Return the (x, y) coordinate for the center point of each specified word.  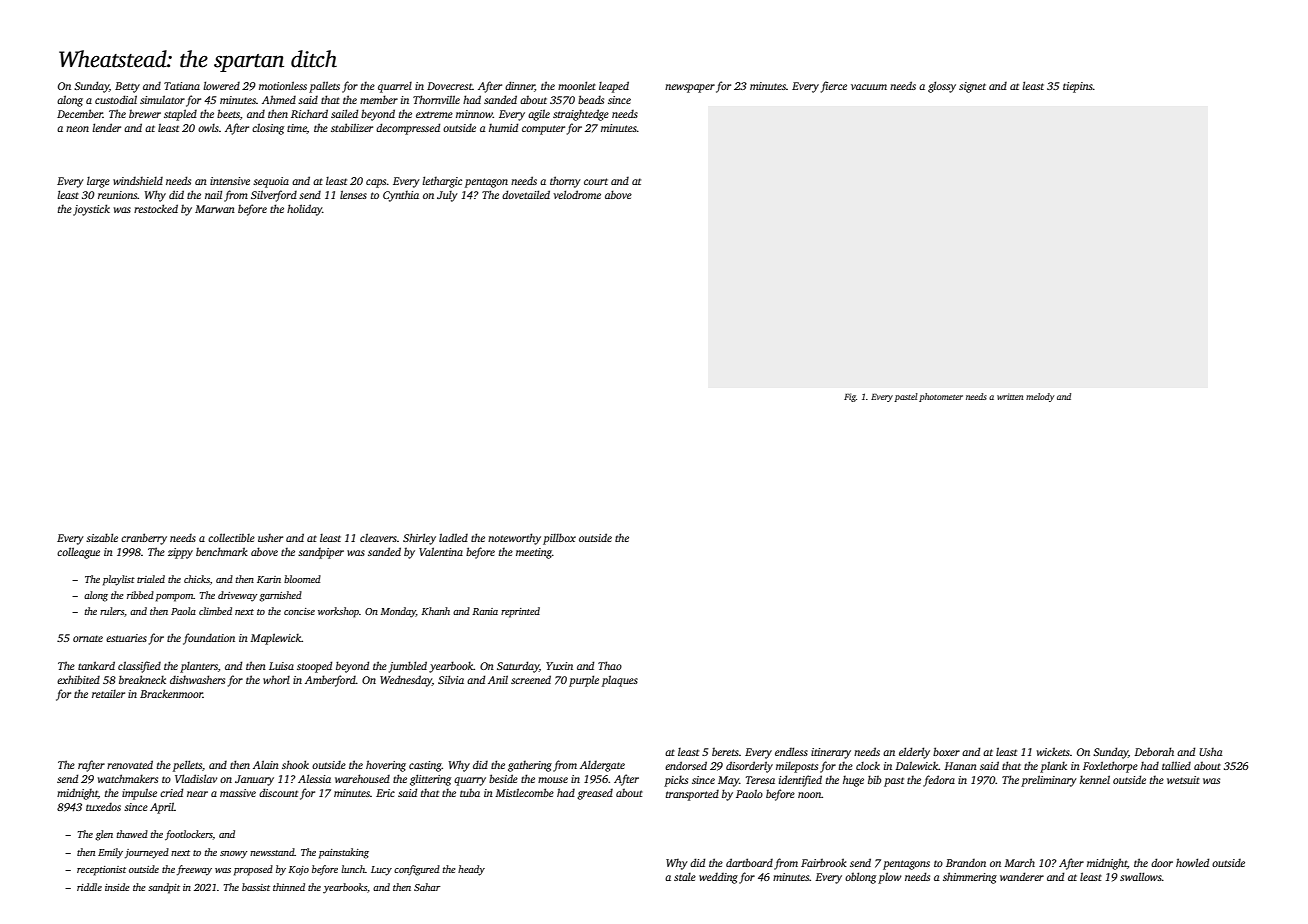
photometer (941, 397)
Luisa (281, 666)
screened (531, 679)
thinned (289, 887)
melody (1040, 397)
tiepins (1078, 87)
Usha (1210, 752)
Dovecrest (449, 86)
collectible (231, 537)
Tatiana (182, 86)
